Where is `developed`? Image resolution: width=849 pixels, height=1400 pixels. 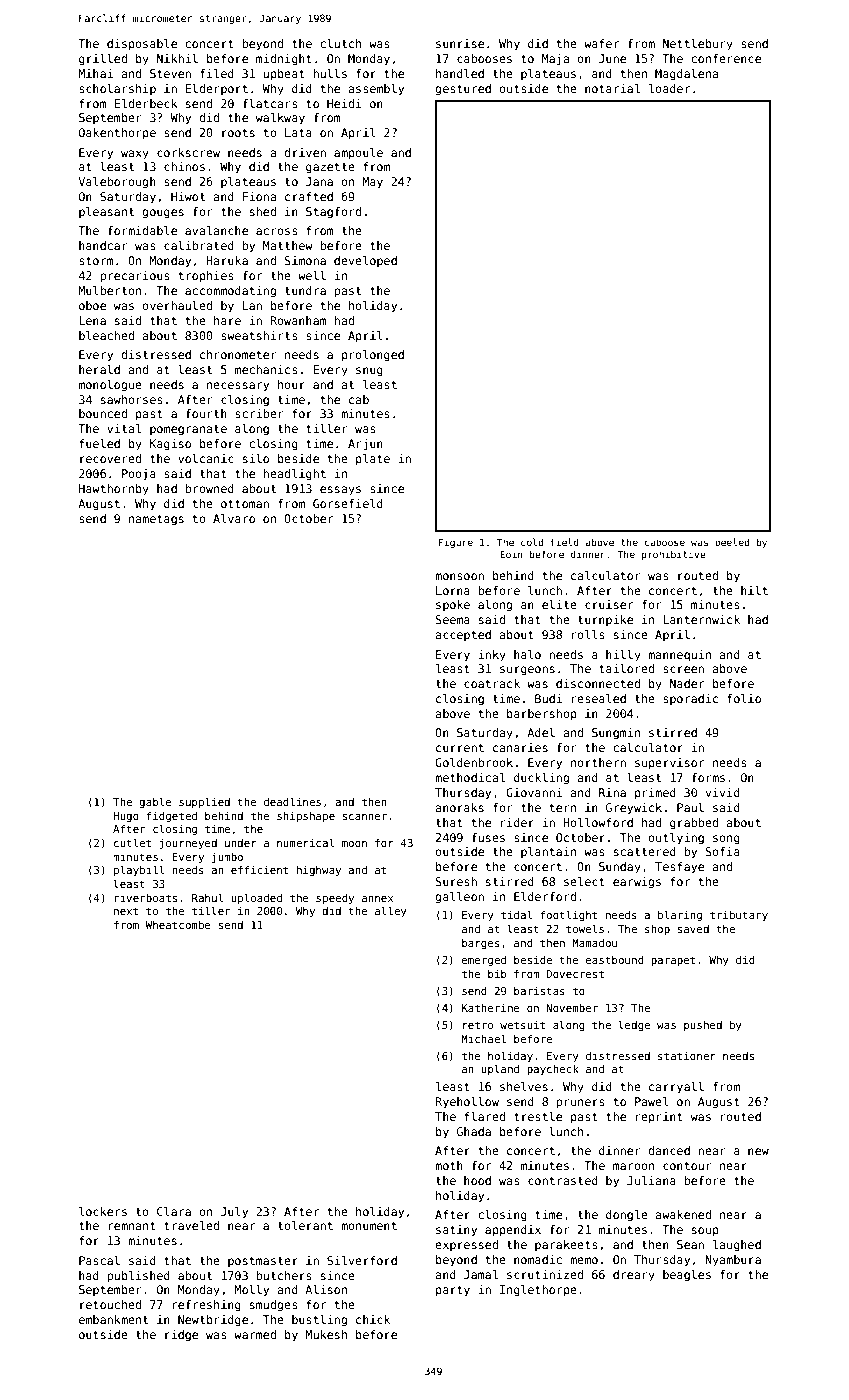
developed is located at coordinates (365, 261).
